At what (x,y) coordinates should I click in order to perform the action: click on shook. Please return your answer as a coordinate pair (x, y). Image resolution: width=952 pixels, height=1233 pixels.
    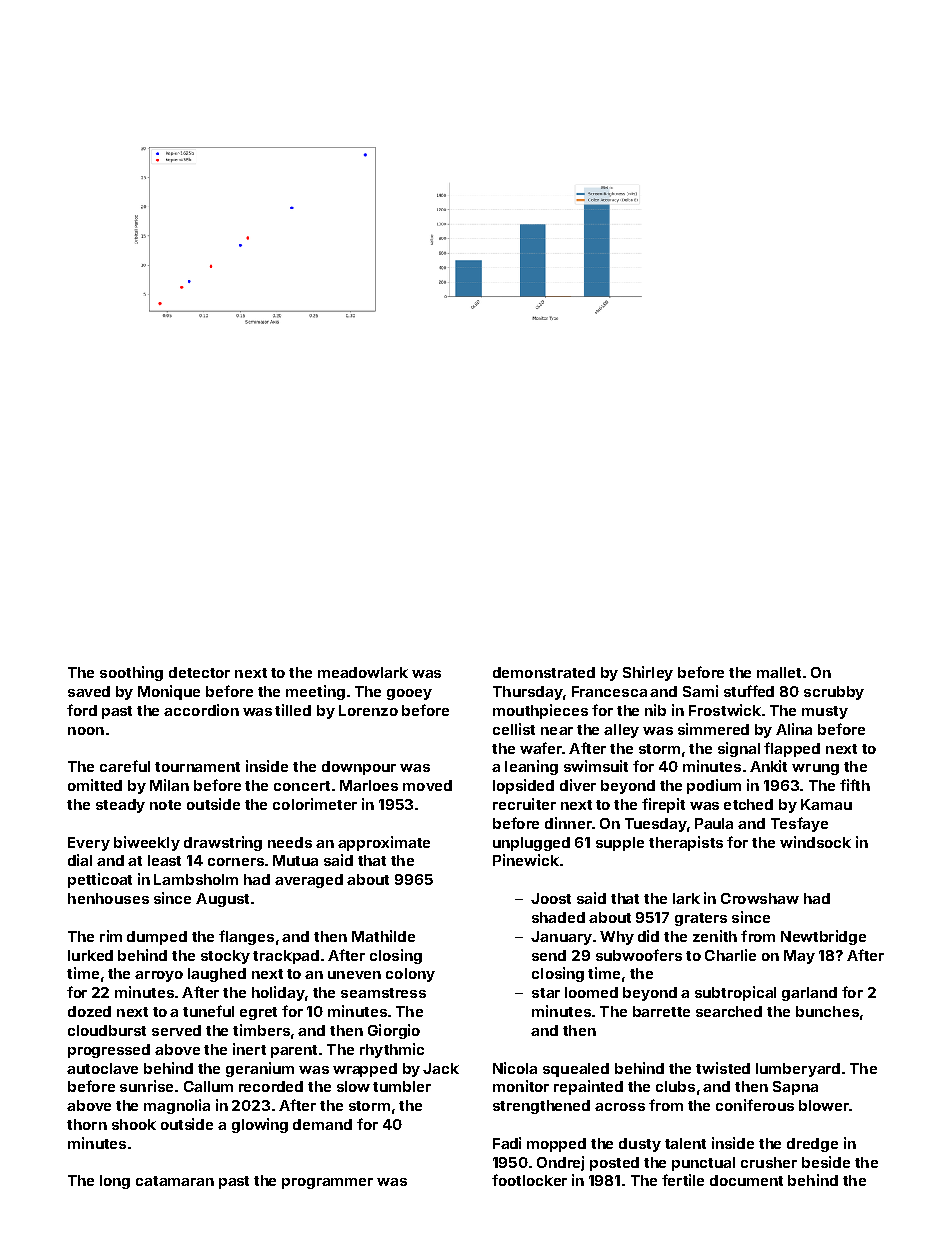
    Looking at the image, I should click on (134, 1124).
